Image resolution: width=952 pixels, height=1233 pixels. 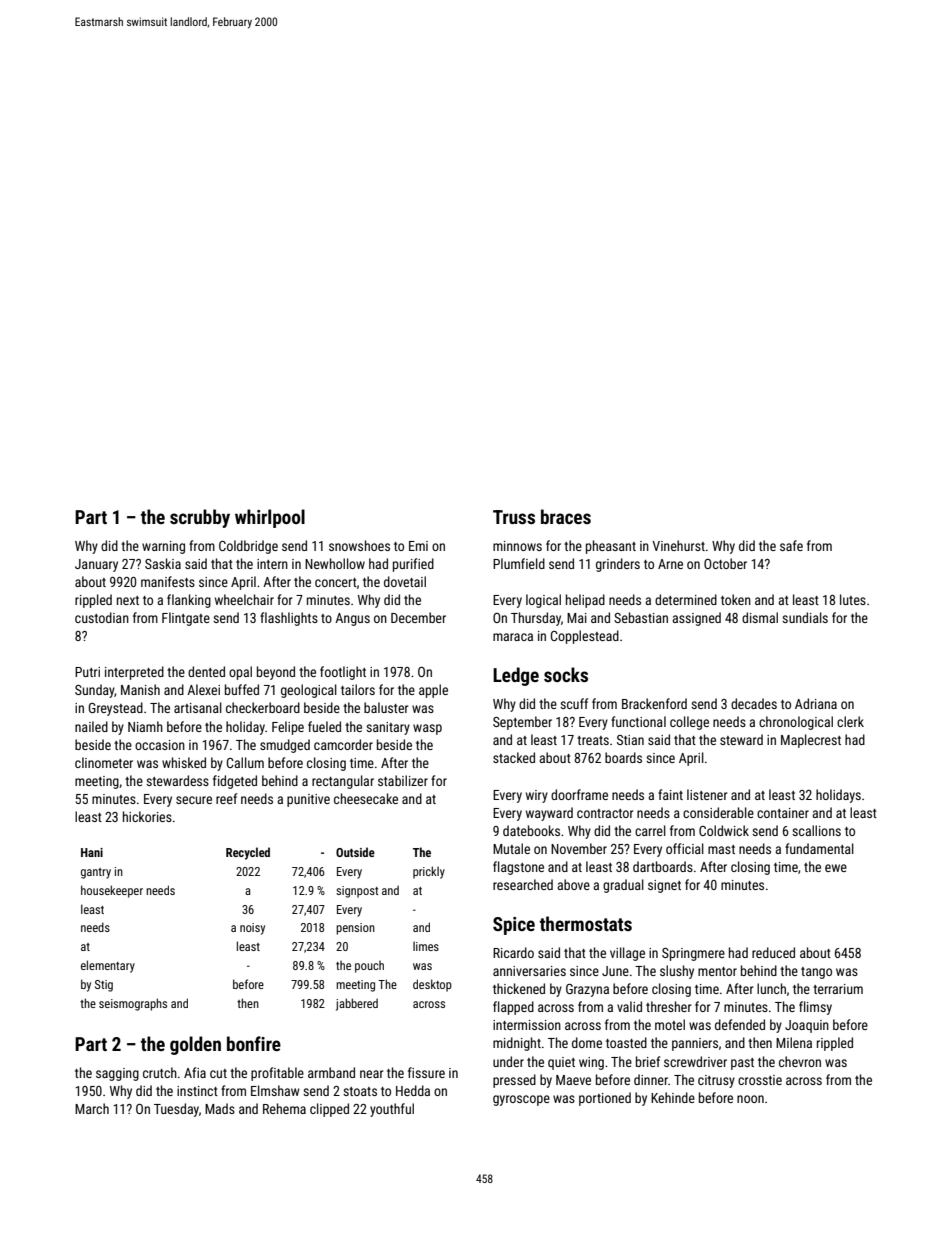 What do you see at coordinates (664, 886) in the screenshot?
I see `signet` at bounding box center [664, 886].
